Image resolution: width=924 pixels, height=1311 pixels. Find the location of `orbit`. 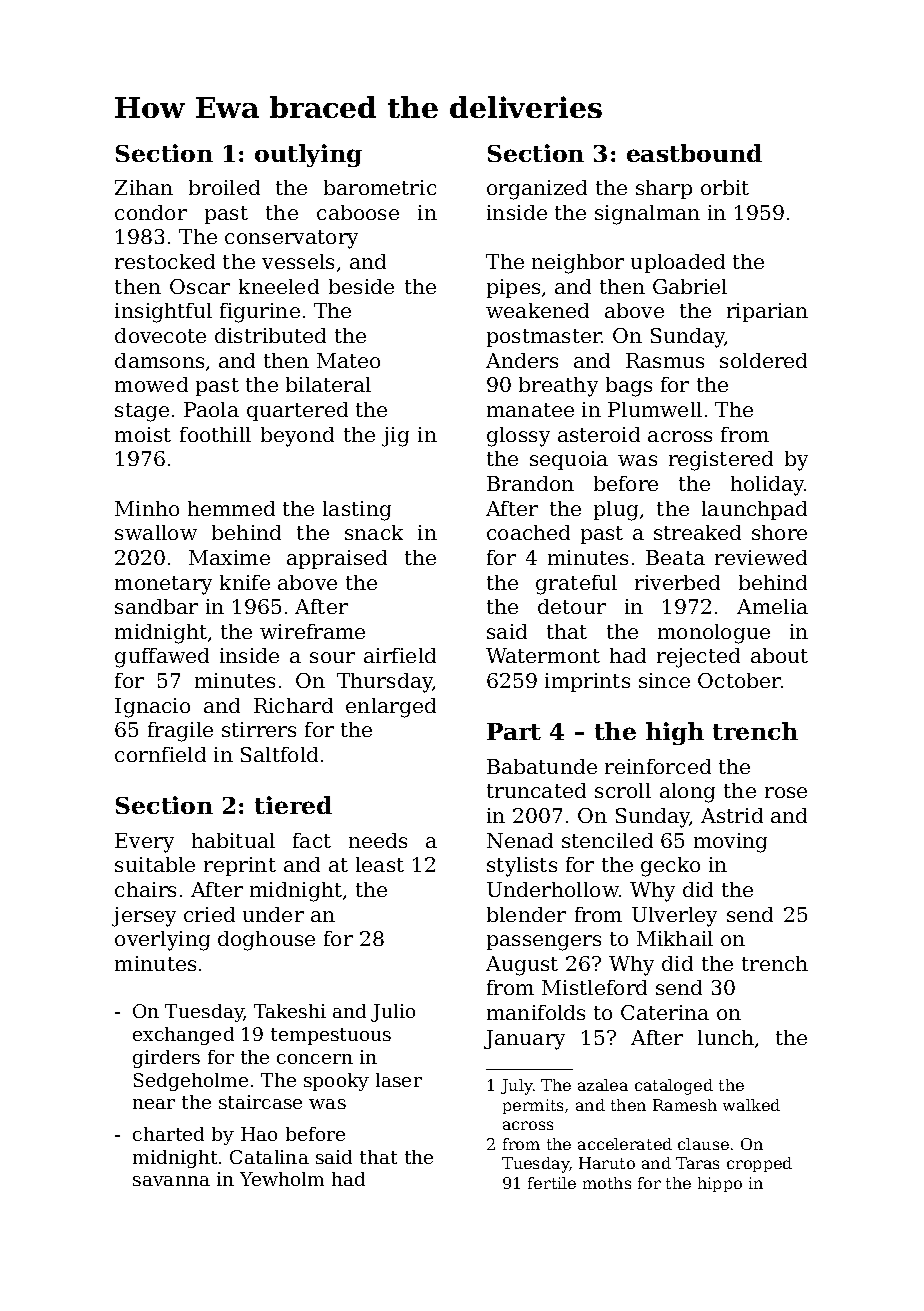

orbit is located at coordinates (725, 187).
